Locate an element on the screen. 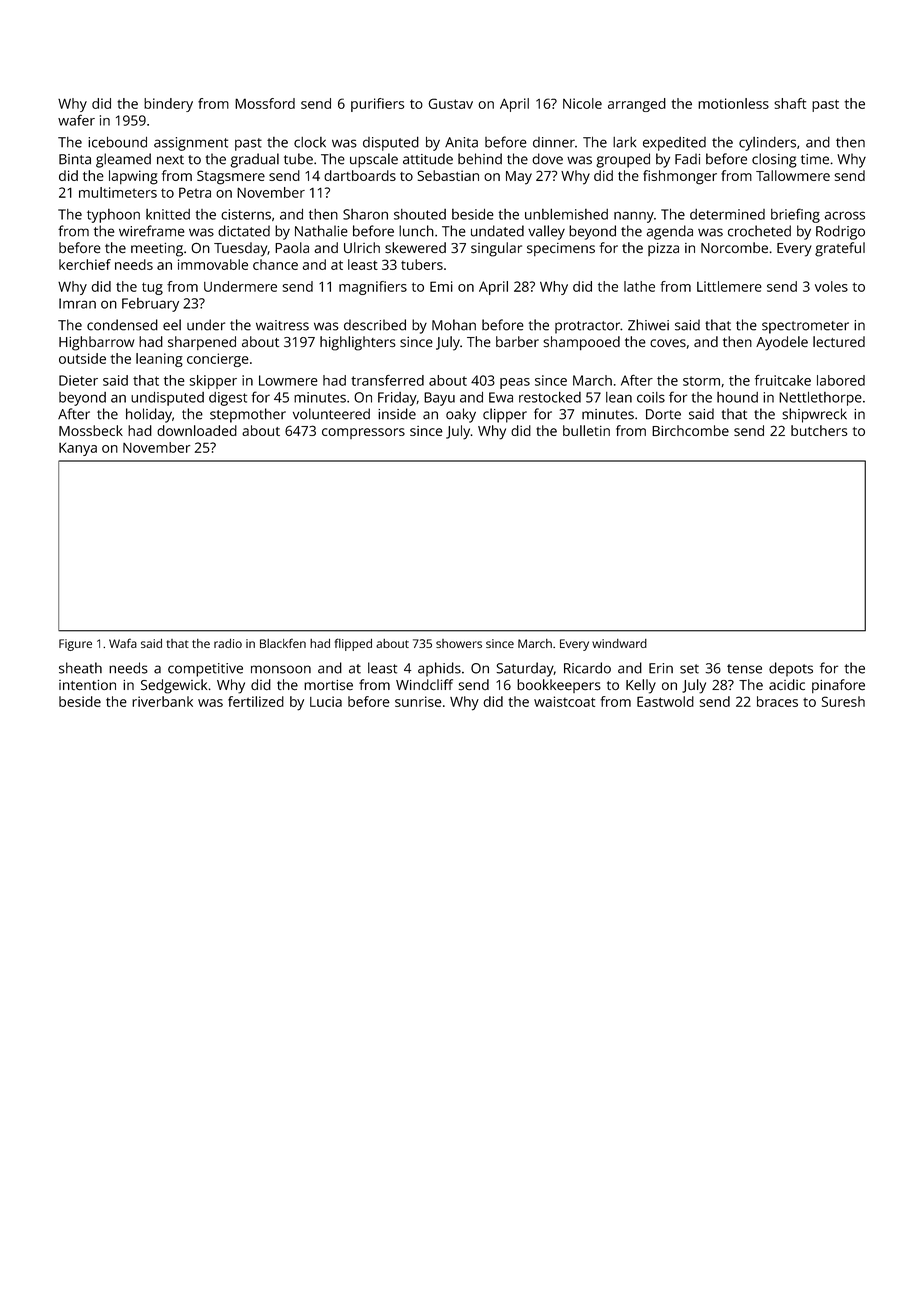 This screenshot has height=1308, width=924. Littlemere is located at coordinates (729, 286).
